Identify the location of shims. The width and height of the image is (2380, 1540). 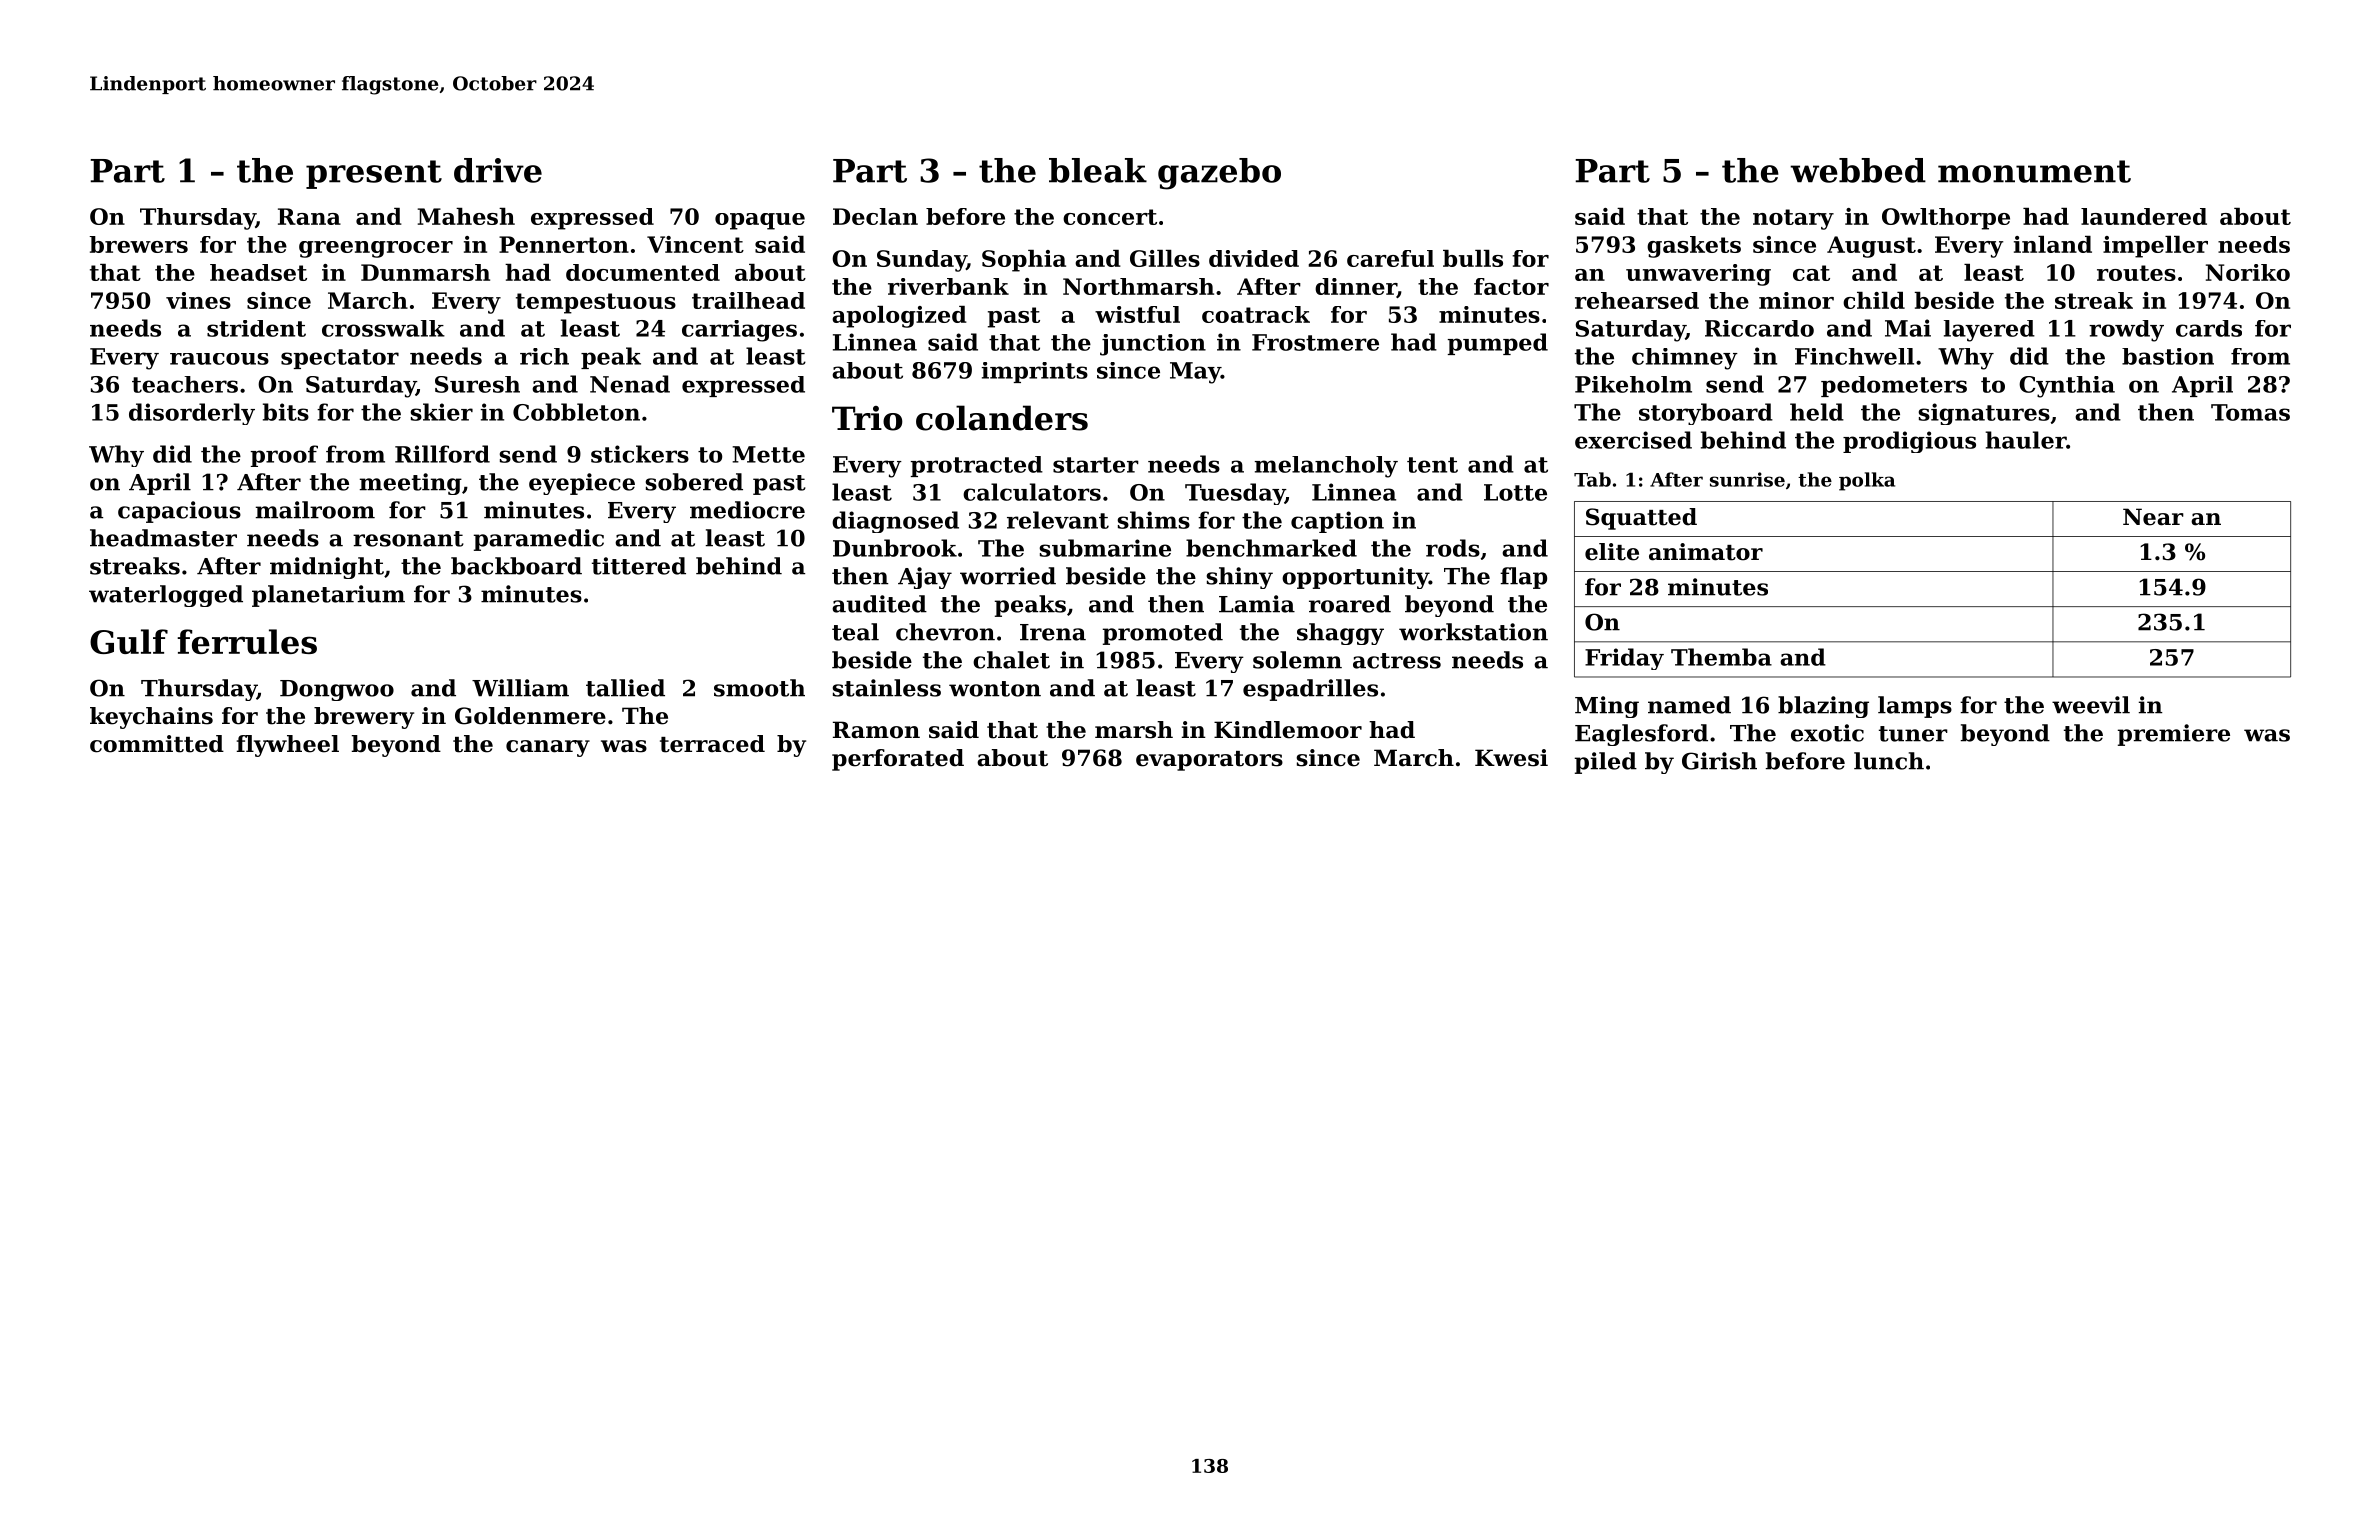
(1153, 520).
